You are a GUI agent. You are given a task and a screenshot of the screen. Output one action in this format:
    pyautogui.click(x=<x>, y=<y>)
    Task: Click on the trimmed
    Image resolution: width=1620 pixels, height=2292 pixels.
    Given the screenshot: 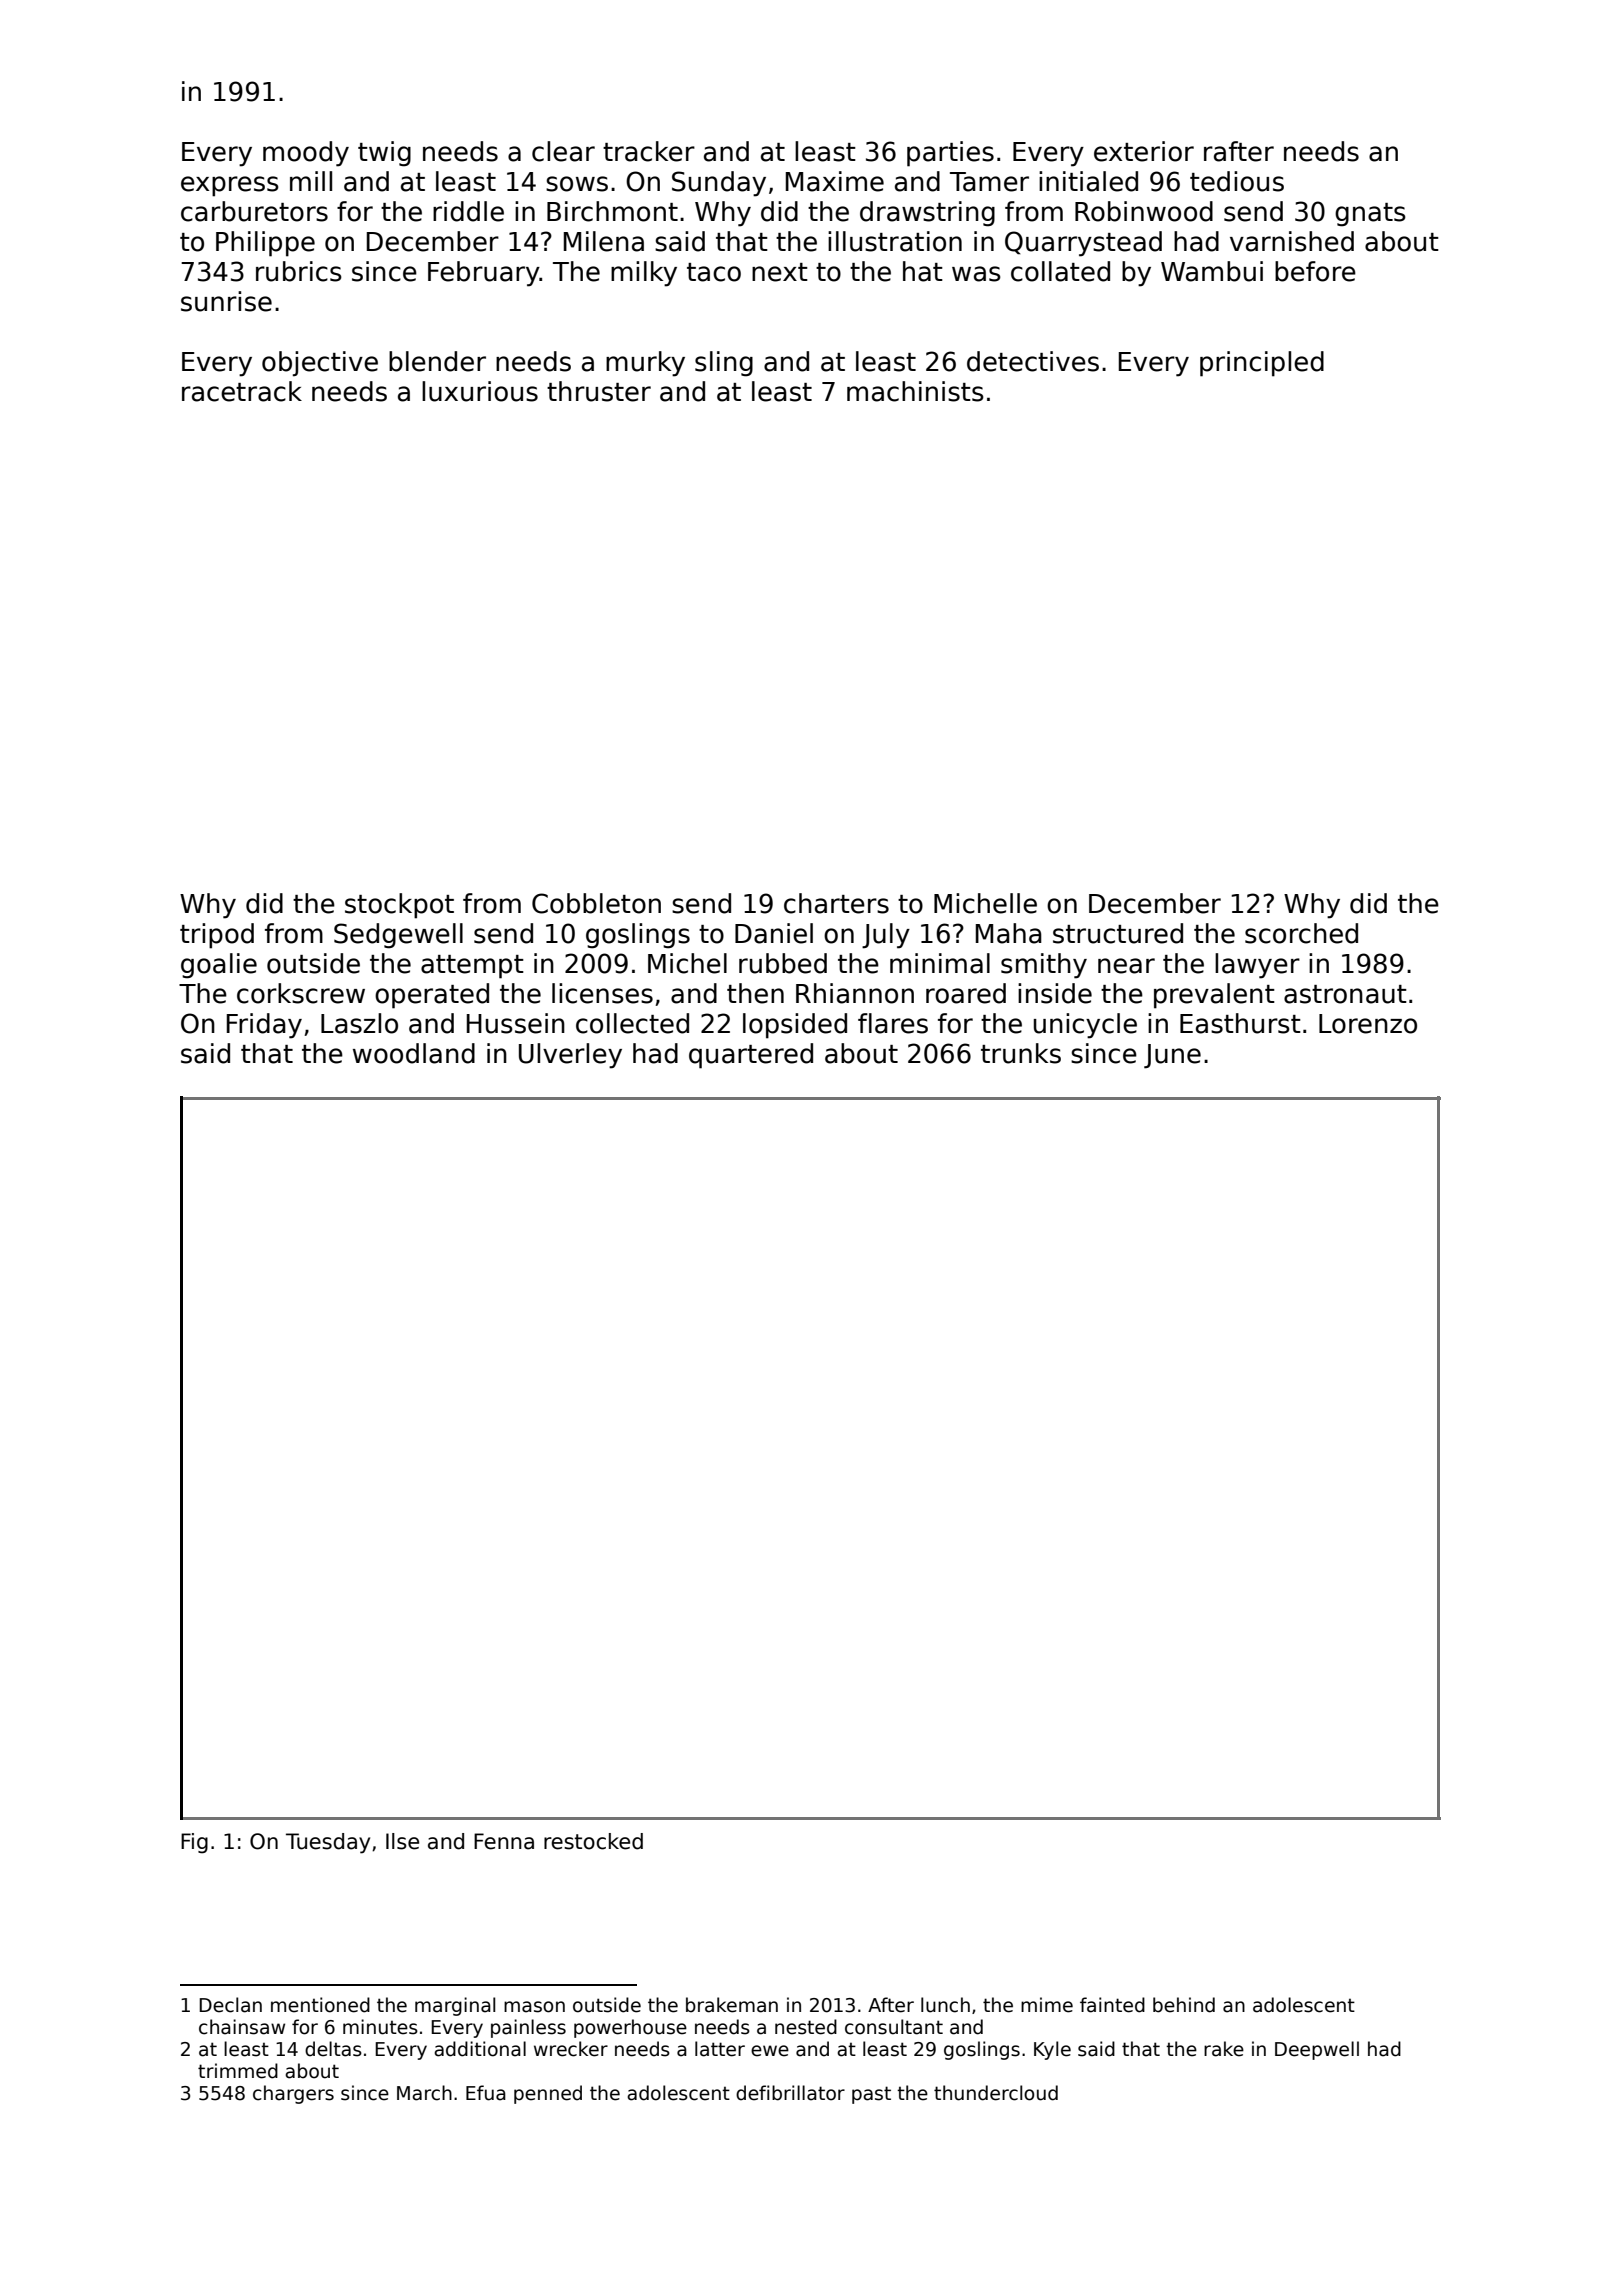 What is the action you would take?
    pyautogui.click(x=238, y=2071)
